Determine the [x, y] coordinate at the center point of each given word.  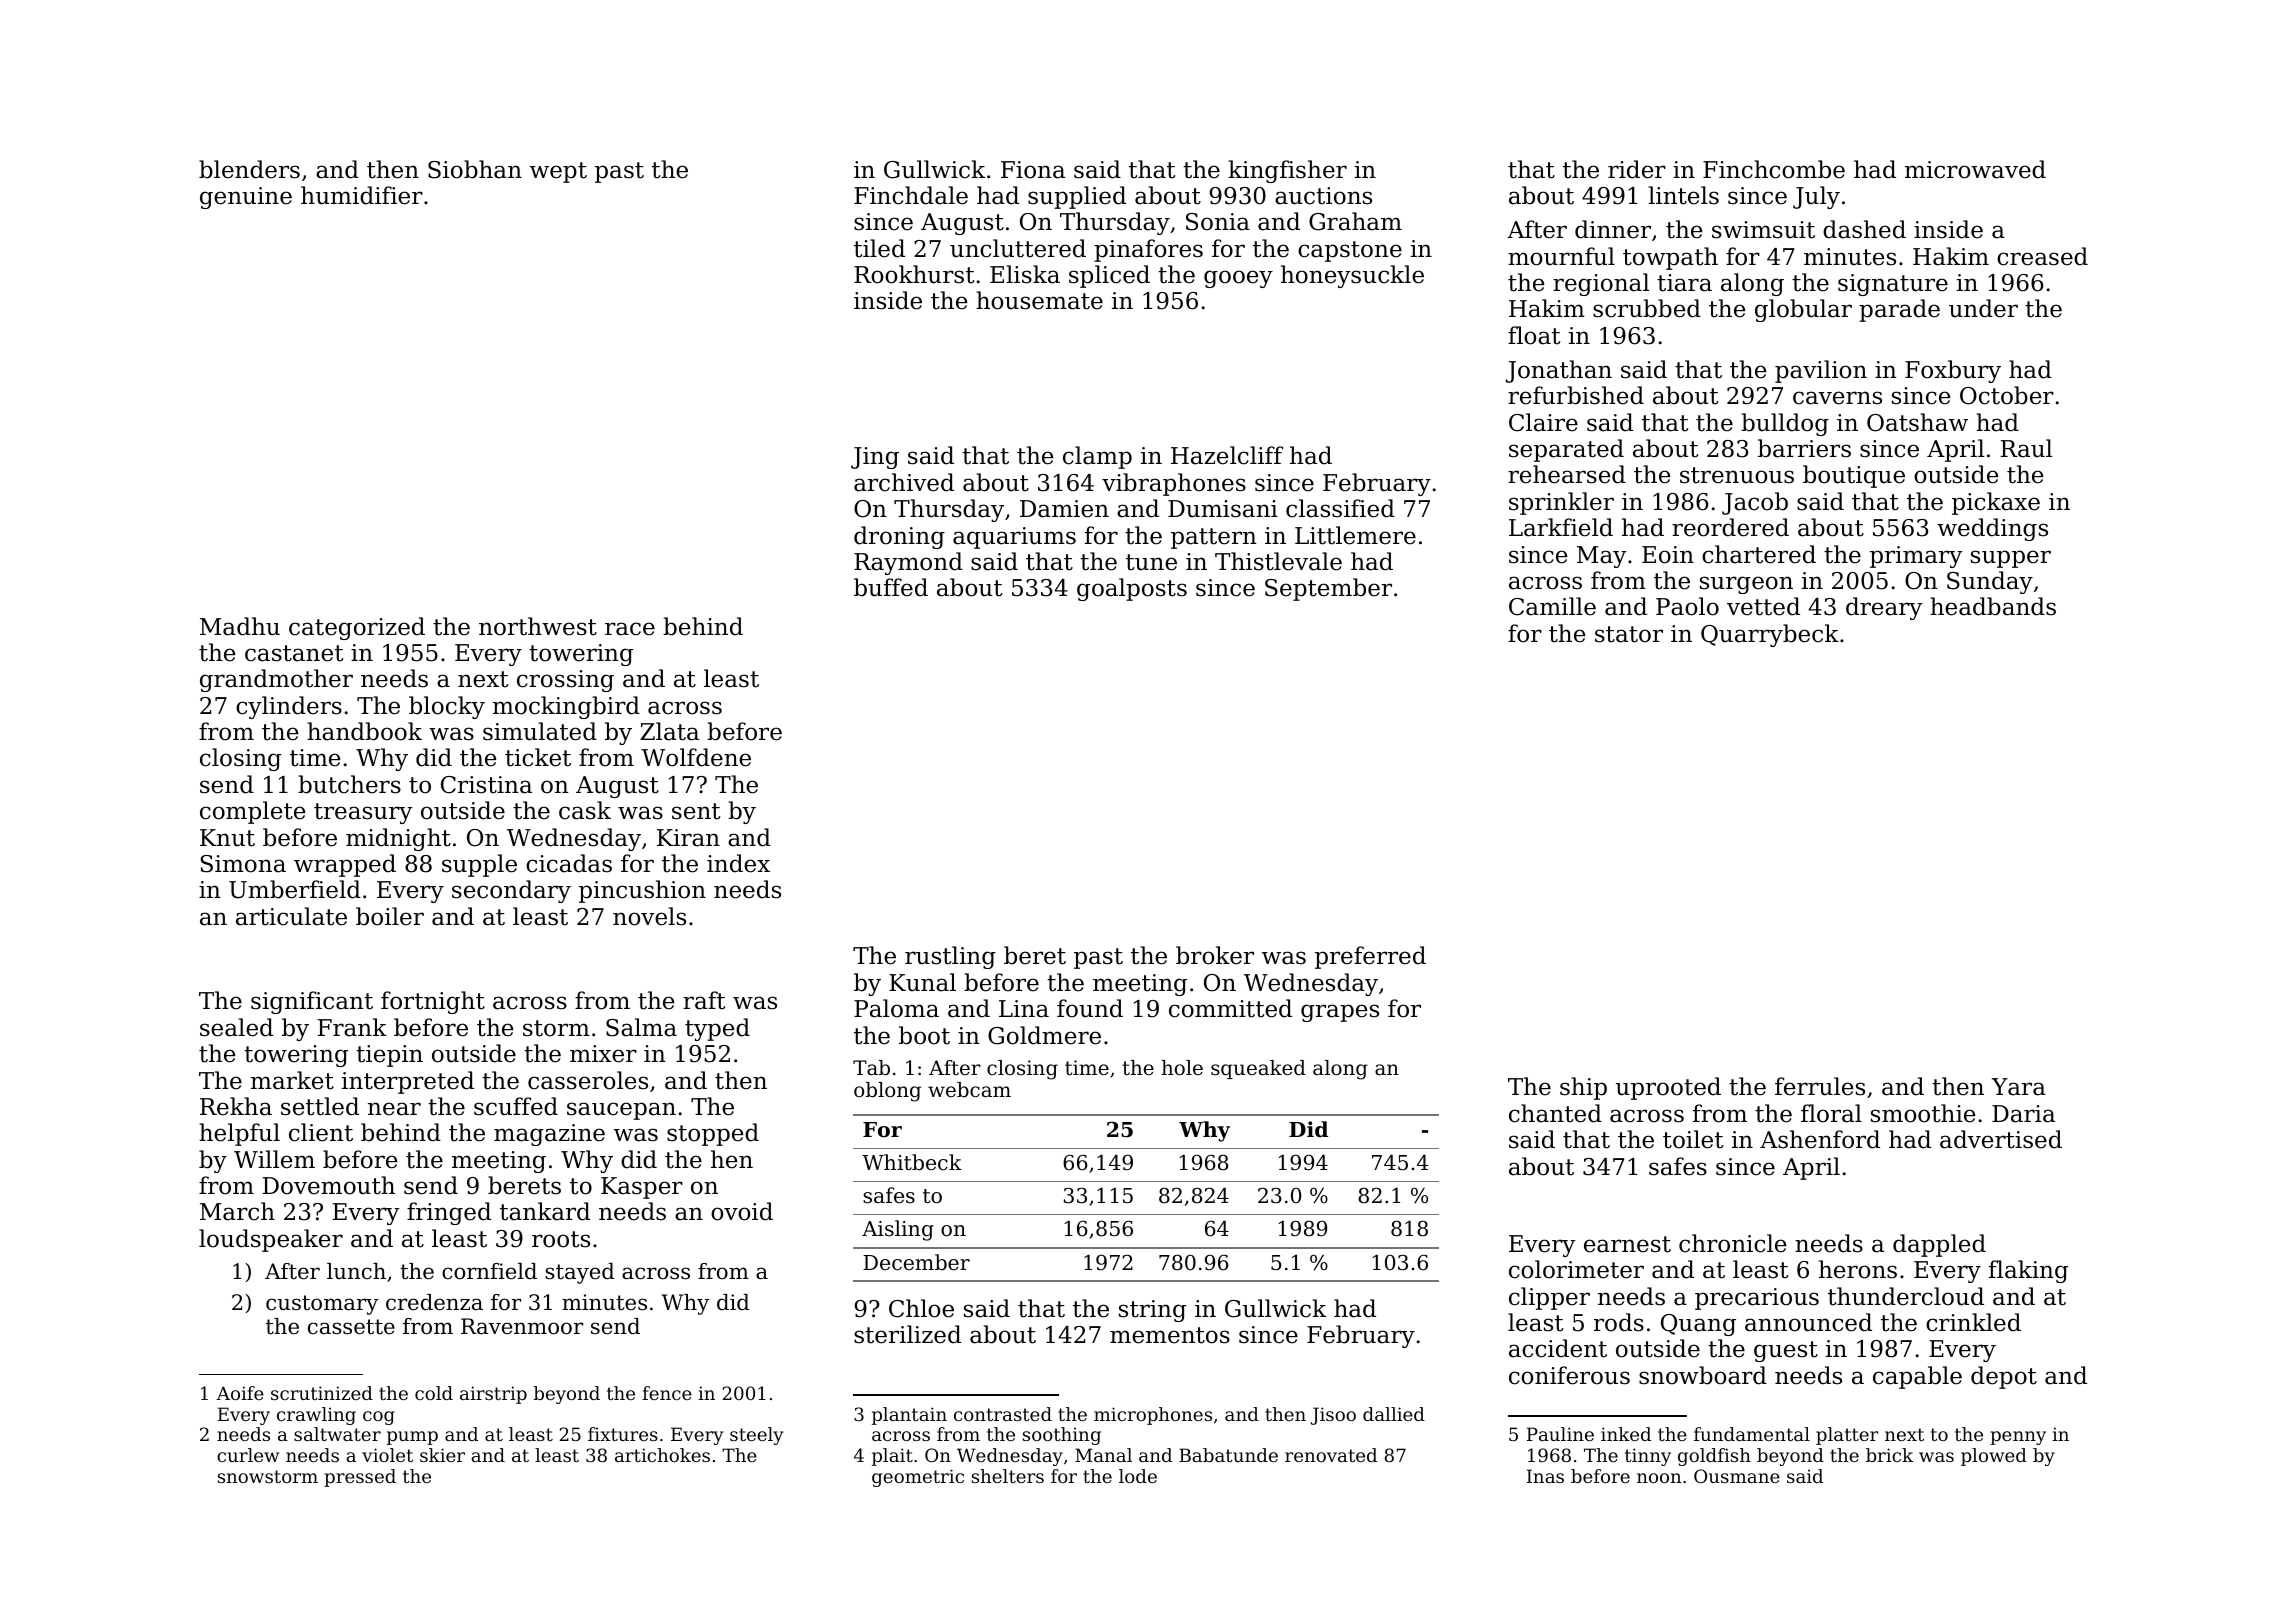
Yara [2019, 1087]
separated [1566, 450]
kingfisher [1288, 171]
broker [1215, 955]
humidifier [362, 195]
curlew [248, 1455]
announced [1808, 1322]
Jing [875, 458]
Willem [274, 1159]
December [916, 1262]
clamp [1097, 457]
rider [1637, 169]
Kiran [688, 838]
